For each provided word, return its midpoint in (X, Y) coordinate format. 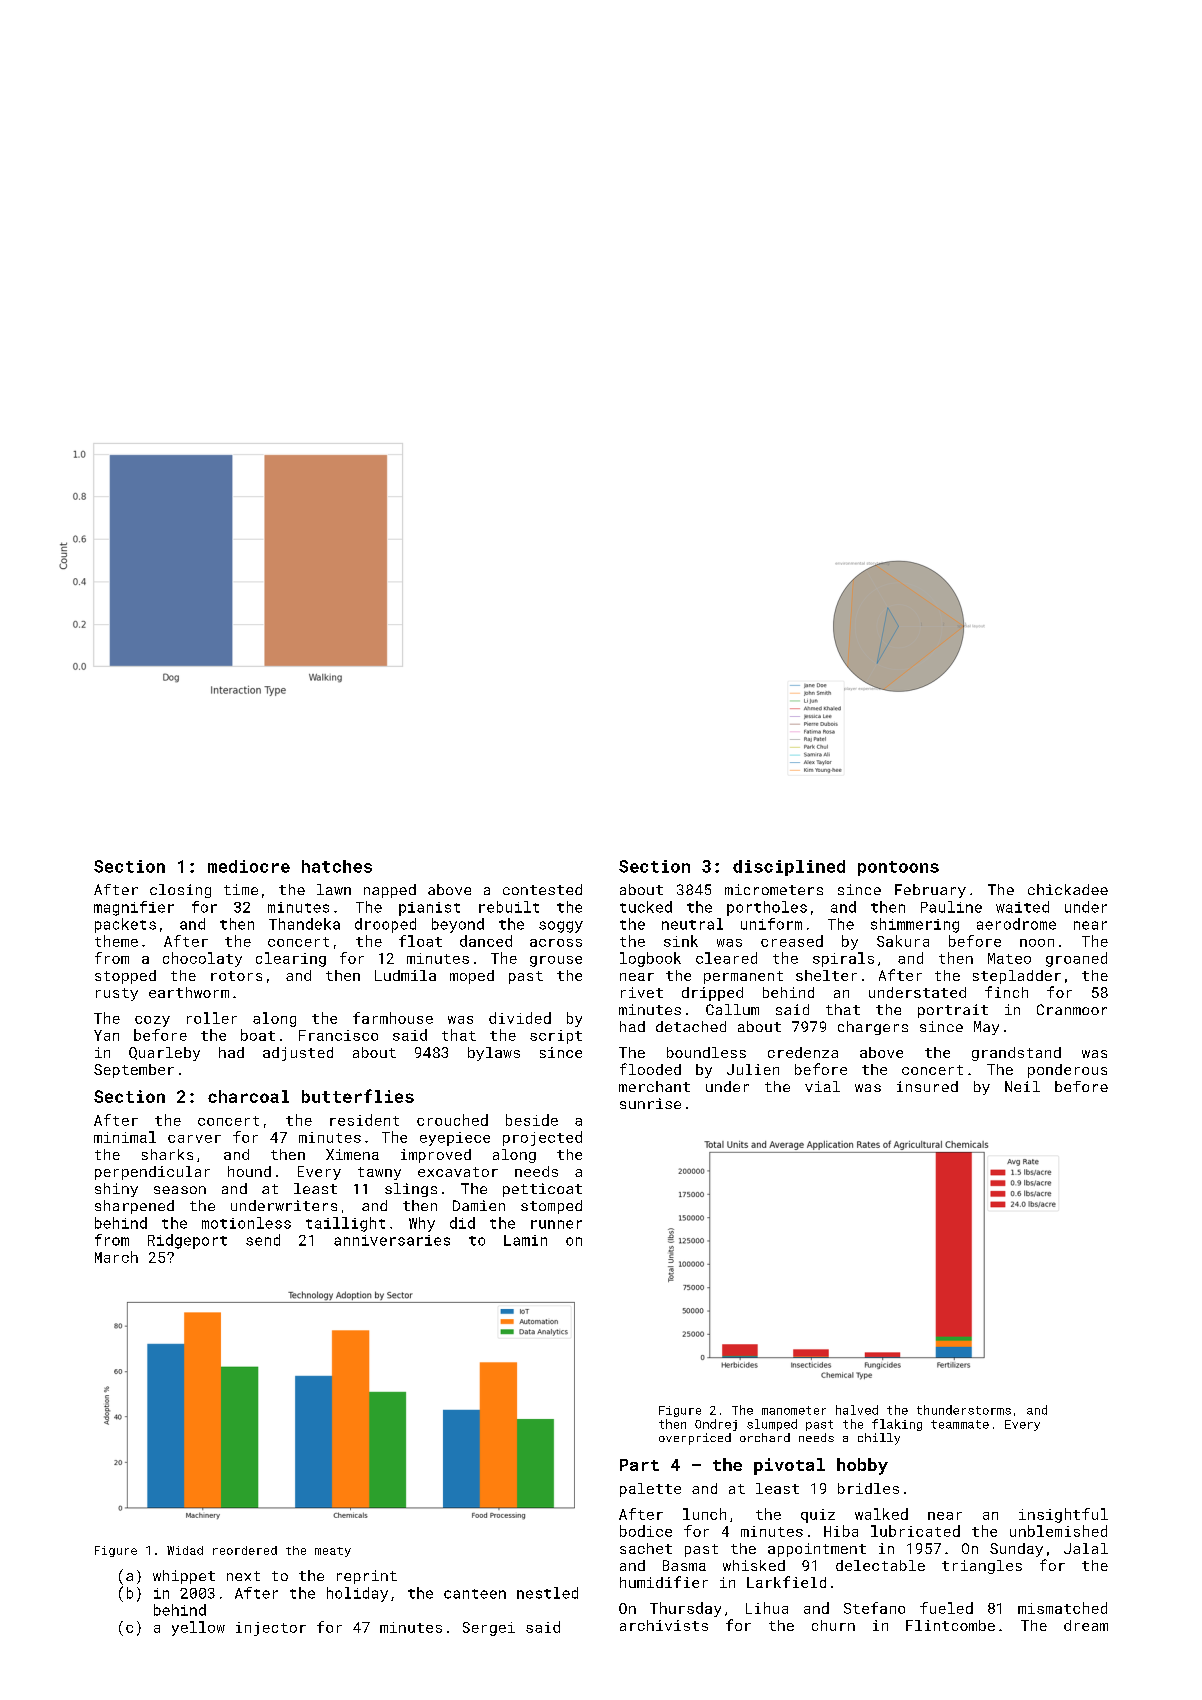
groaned (1076, 959)
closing (180, 891)
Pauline (951, 907)
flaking (897, 1425)
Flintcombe (950, 1625)
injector (271, 1629)
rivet (642, 992)
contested (542, 889)
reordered (245, 1550)
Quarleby (164, 1054)
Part (639, 1465)
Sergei (489, 1629)
